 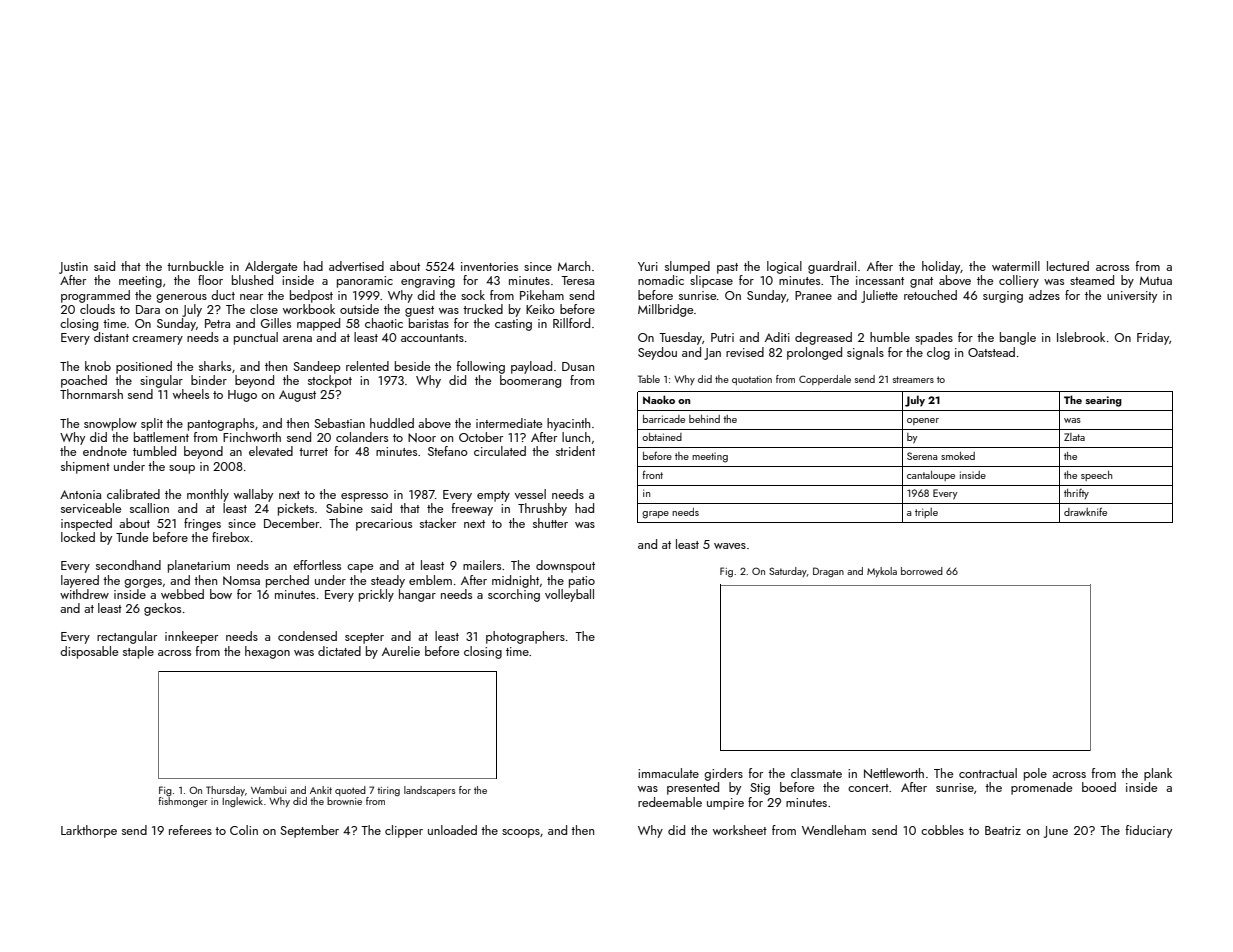 I want to click on triple, so click(x=926, y=513).
